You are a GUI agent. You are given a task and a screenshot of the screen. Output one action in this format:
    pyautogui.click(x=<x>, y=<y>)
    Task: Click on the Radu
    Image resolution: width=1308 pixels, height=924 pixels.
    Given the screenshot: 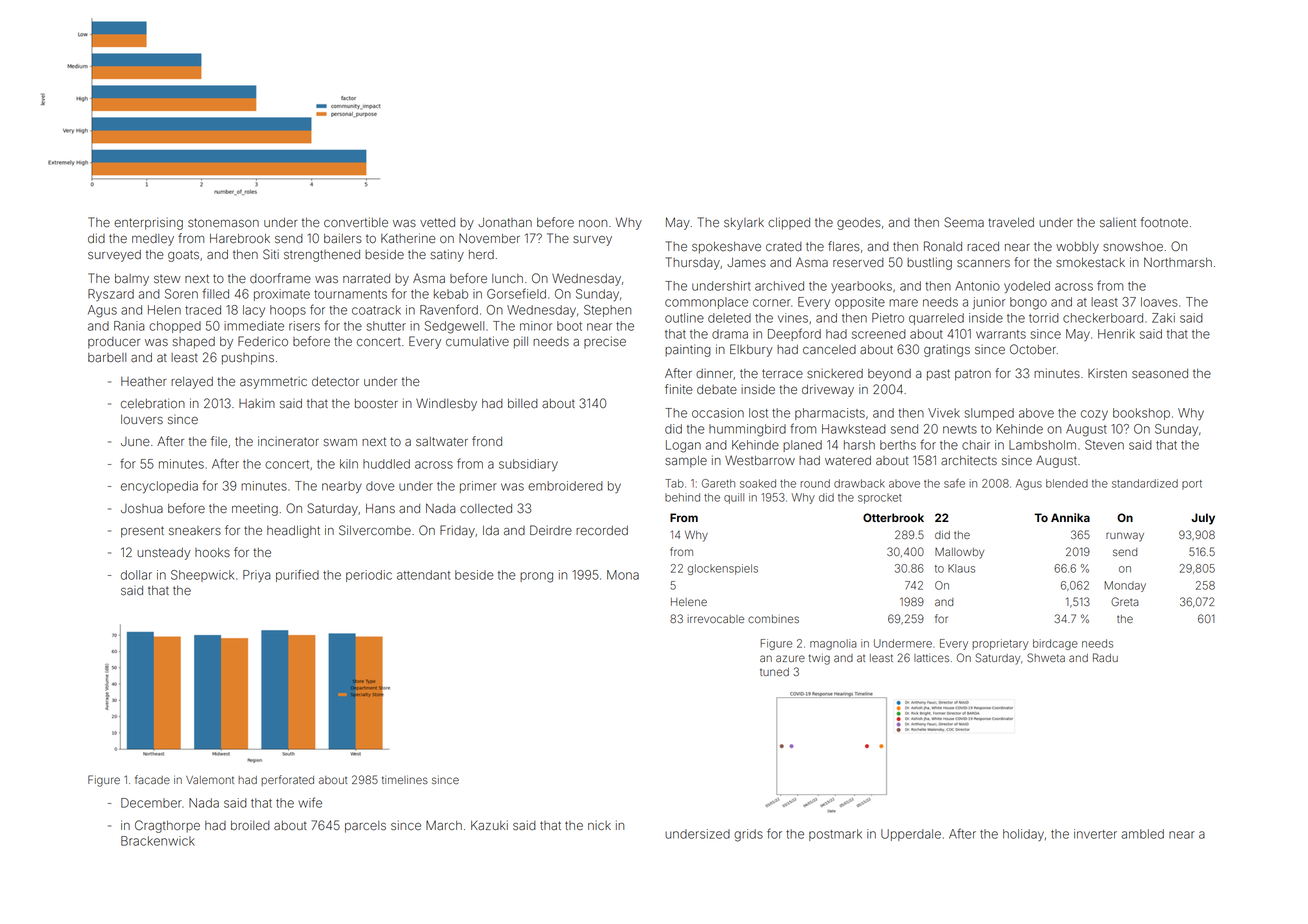 What is the action you would take?
    pyautogui.click(x=1105, y=657)
